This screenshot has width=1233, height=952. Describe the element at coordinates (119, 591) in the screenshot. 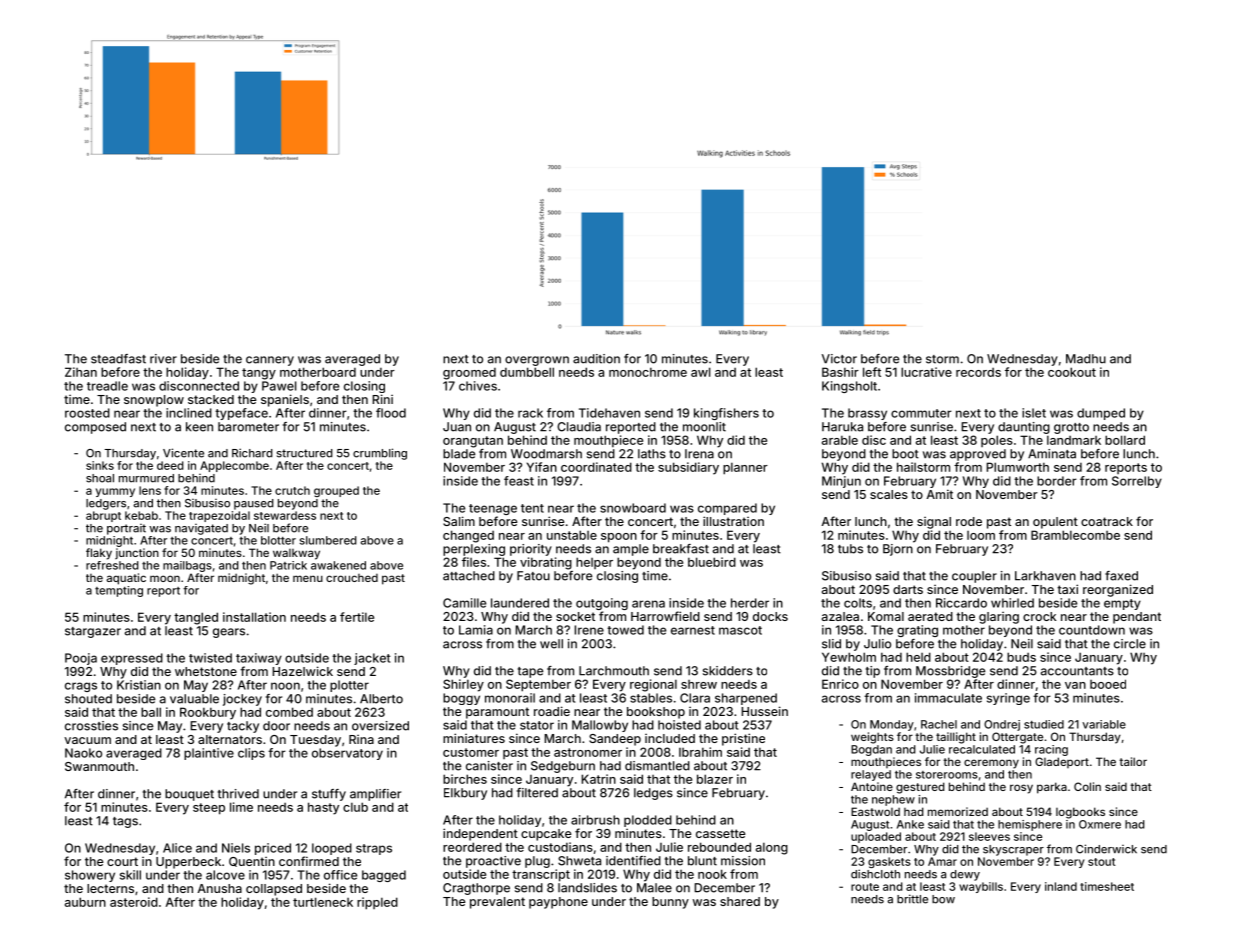

I see `tempting` at that location.
